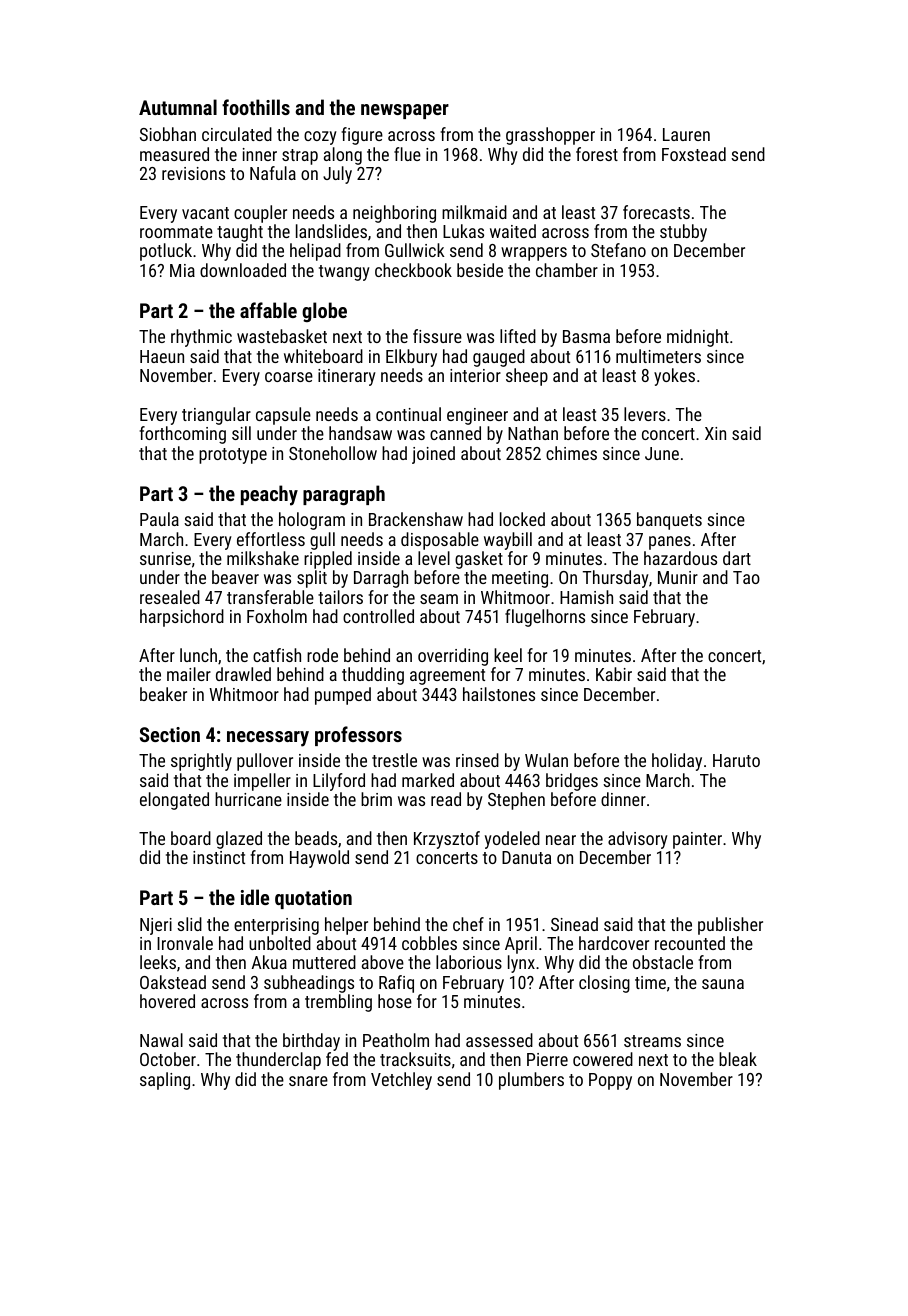  What do you see at coordinates (738, 1059) in the screenshot?
I see `bleak` at bounding box center [738, 1059].
